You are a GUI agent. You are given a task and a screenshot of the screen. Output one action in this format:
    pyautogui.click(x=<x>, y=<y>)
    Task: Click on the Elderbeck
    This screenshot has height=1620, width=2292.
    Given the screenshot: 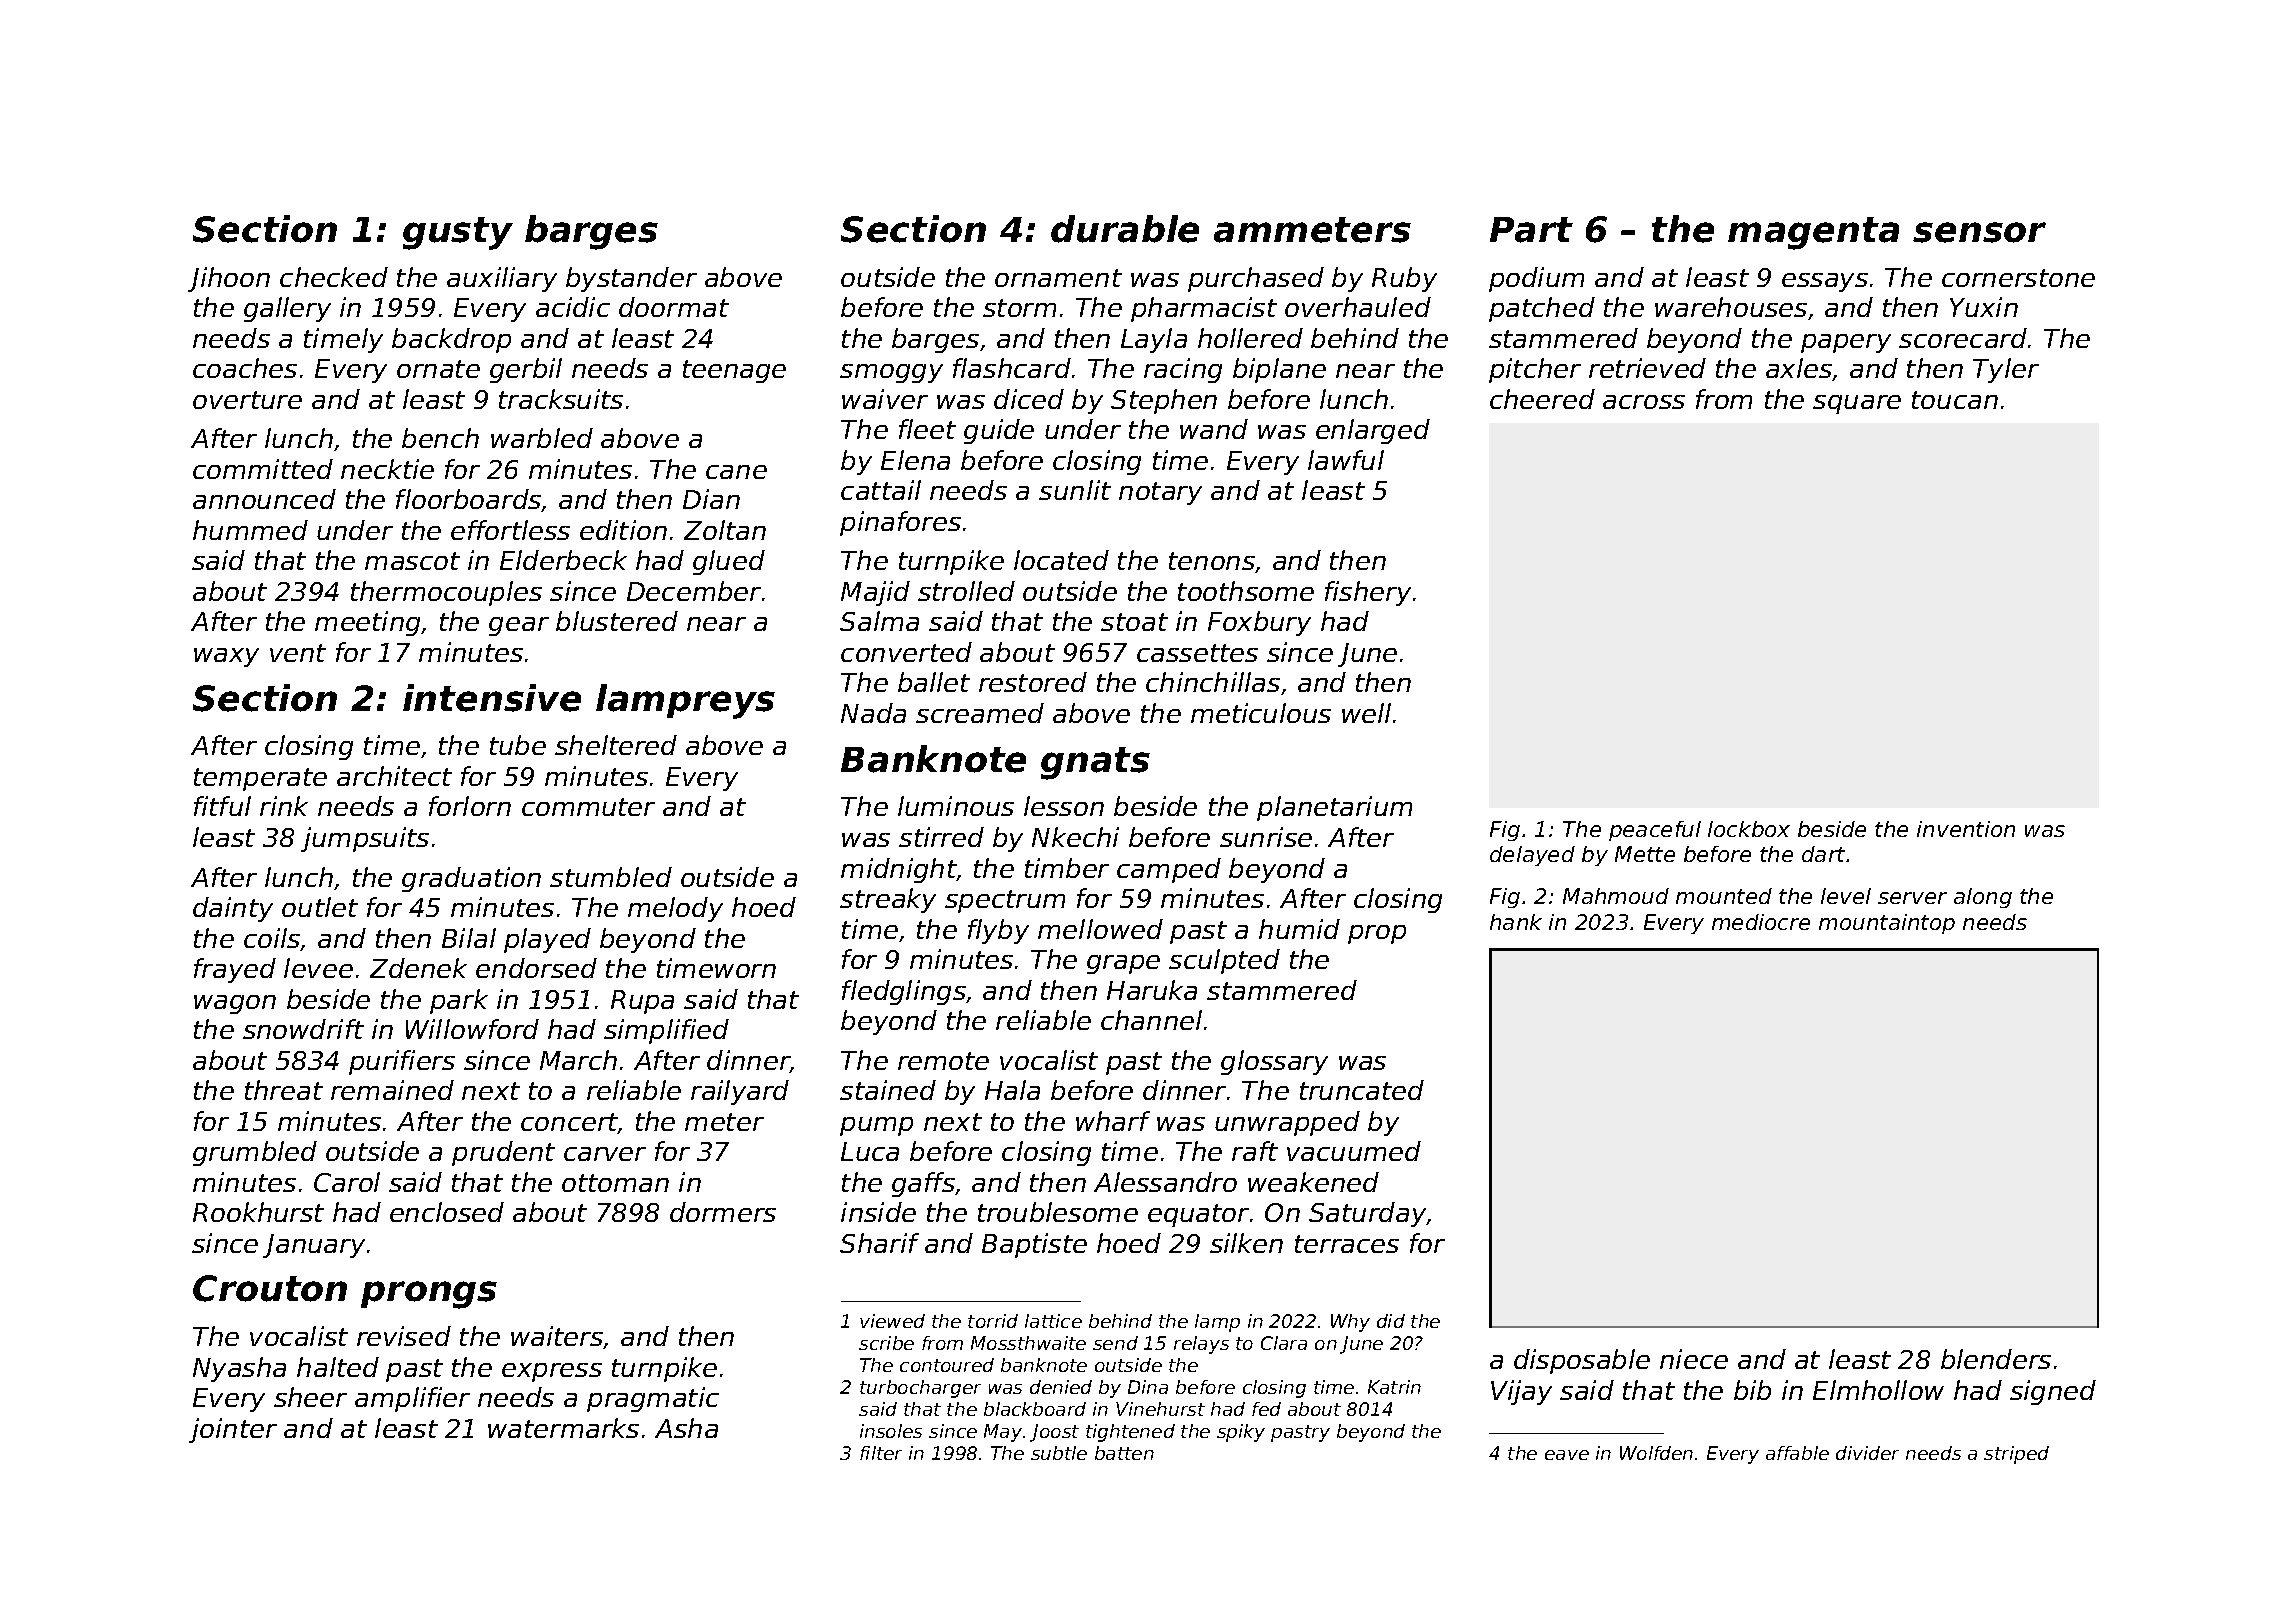 What is the action you would take?
    pyautogui.click(x=563, y=560)
